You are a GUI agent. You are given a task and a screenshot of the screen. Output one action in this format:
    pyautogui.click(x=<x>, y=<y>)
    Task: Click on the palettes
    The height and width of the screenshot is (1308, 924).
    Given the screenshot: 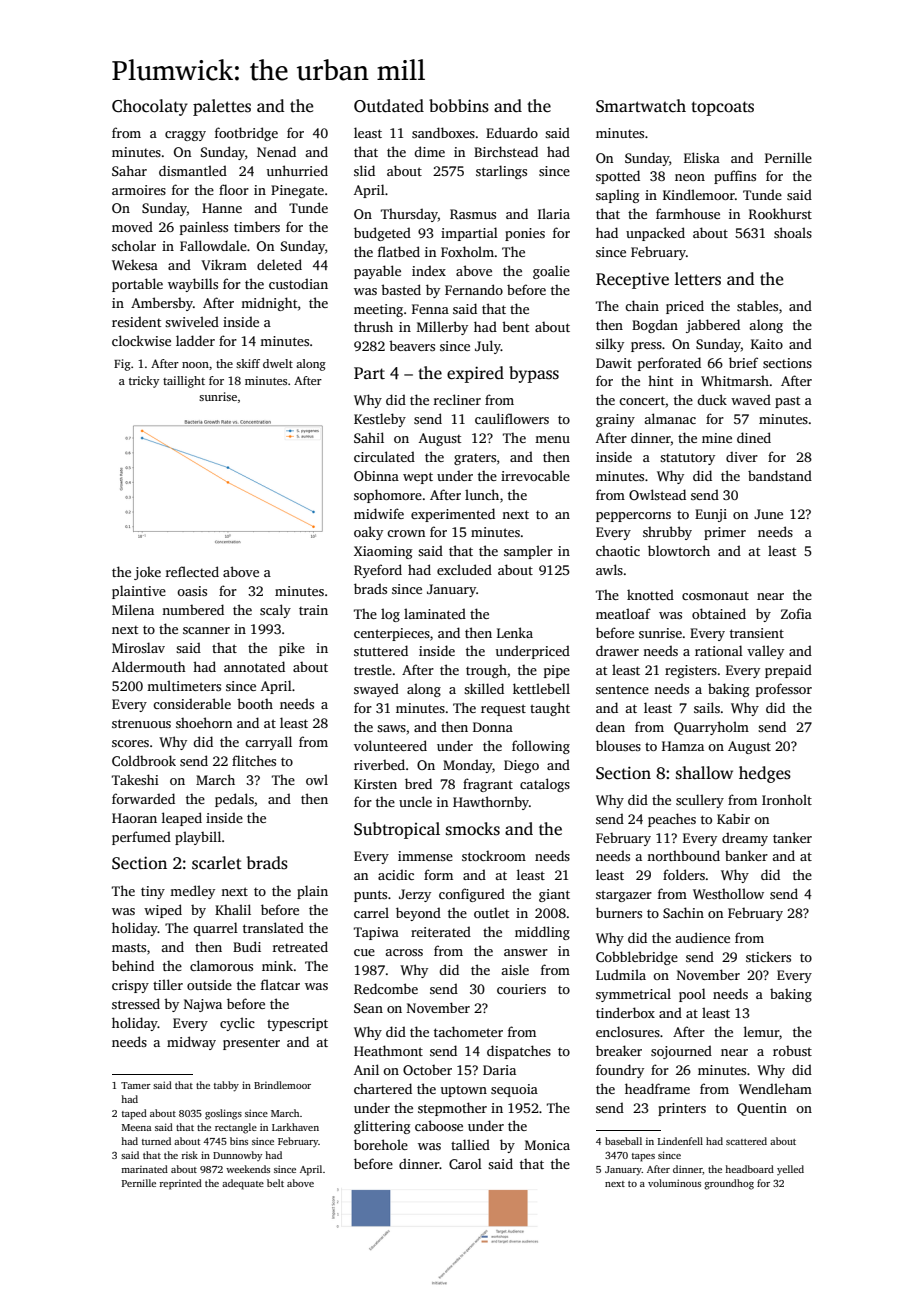 What is the action you would take?
    pyautogui.click(x=222, y=107)
